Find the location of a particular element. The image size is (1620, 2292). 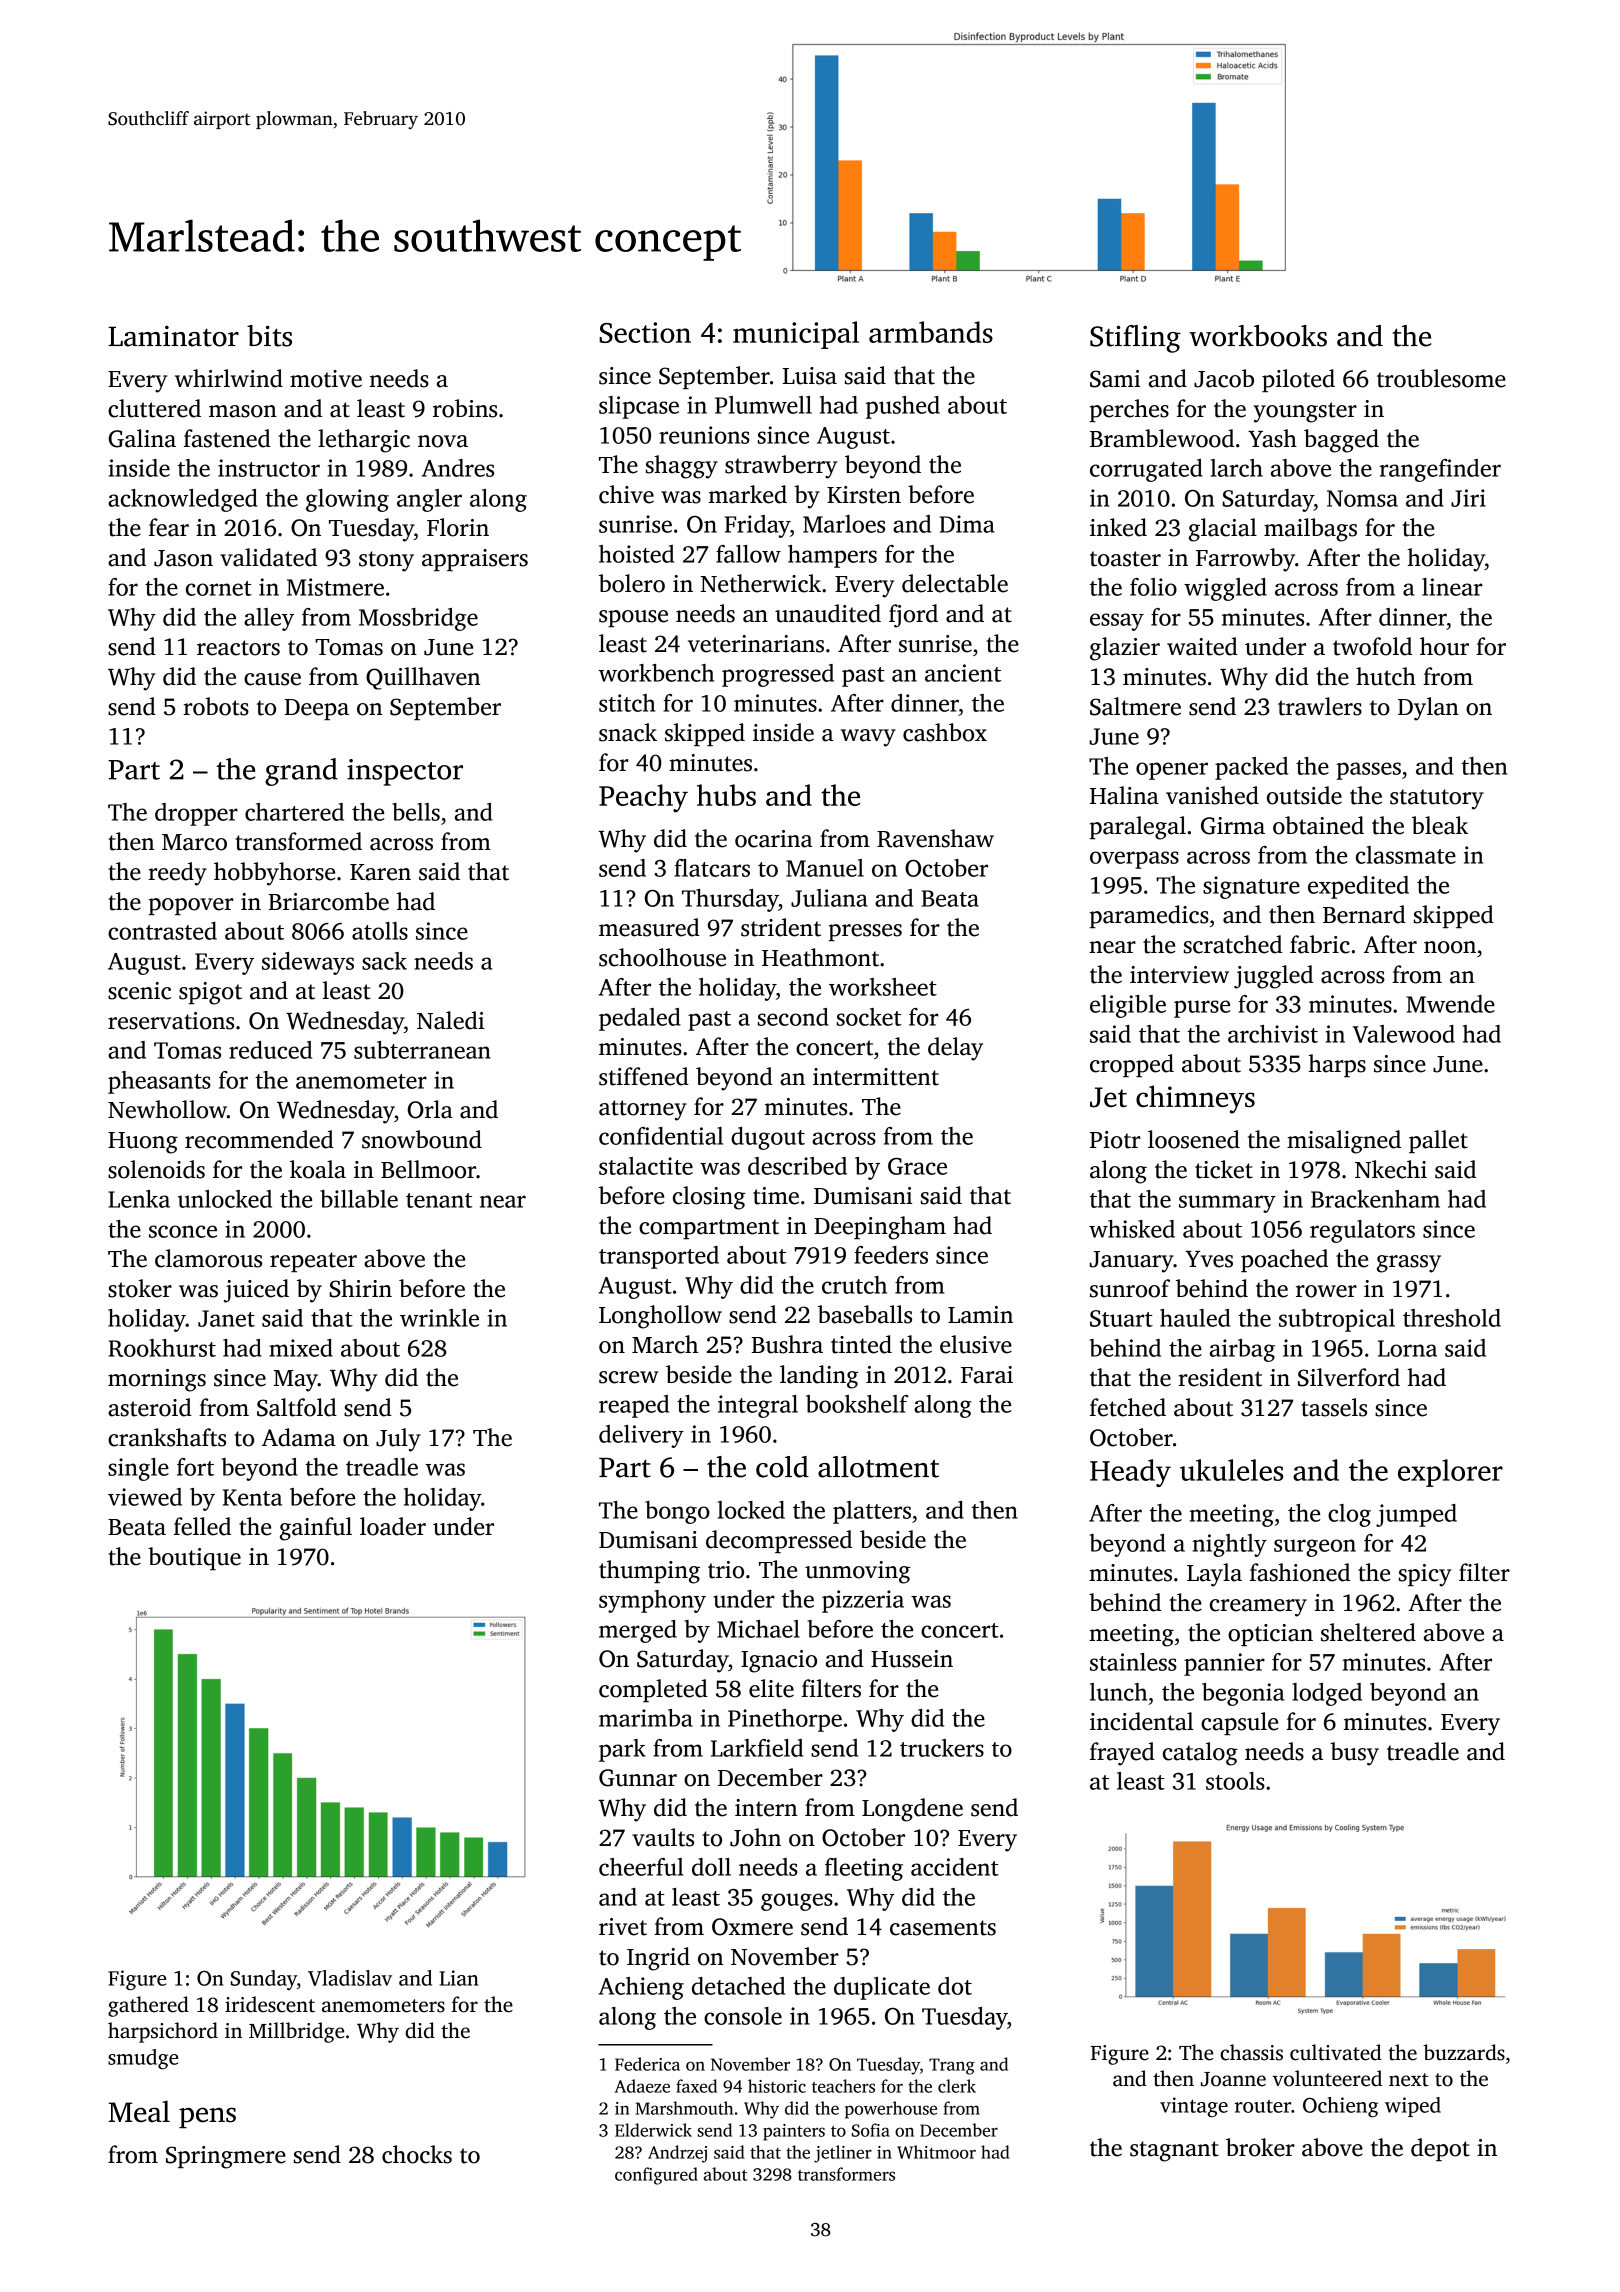

waited is located at coordinates (1202, 646).
